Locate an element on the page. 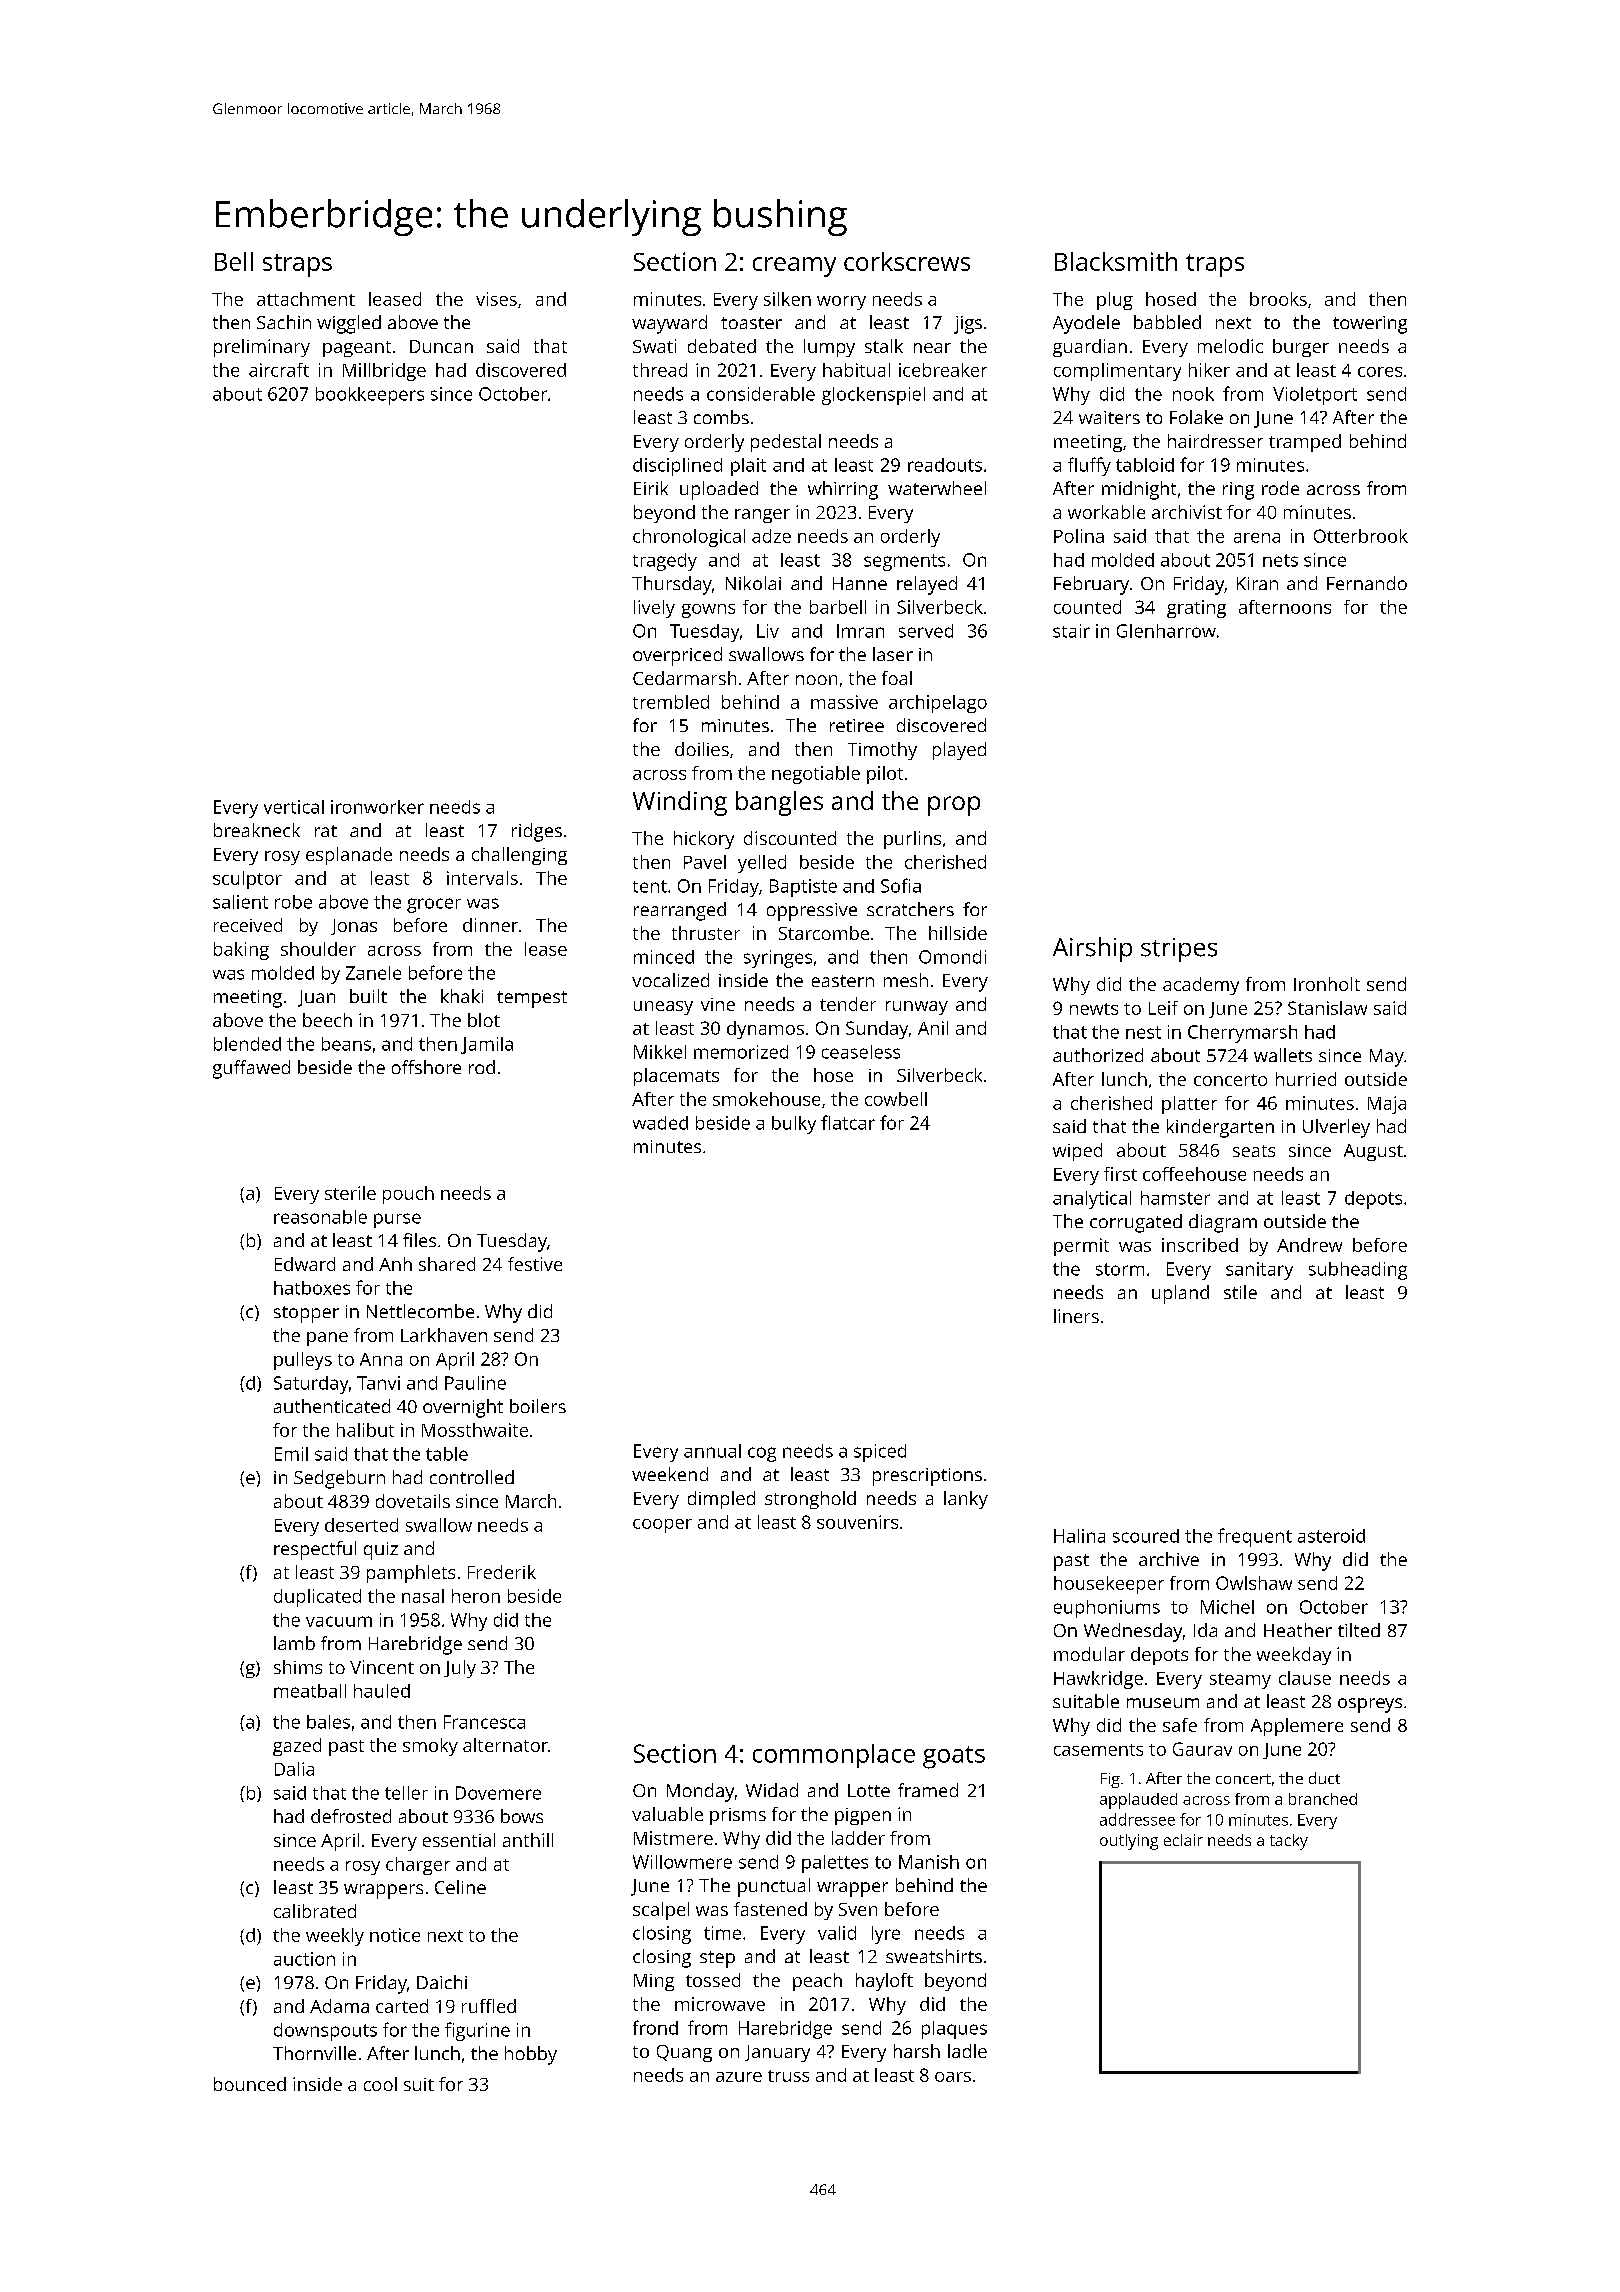  Larkhaven is located at coordinates (444, 1335).
